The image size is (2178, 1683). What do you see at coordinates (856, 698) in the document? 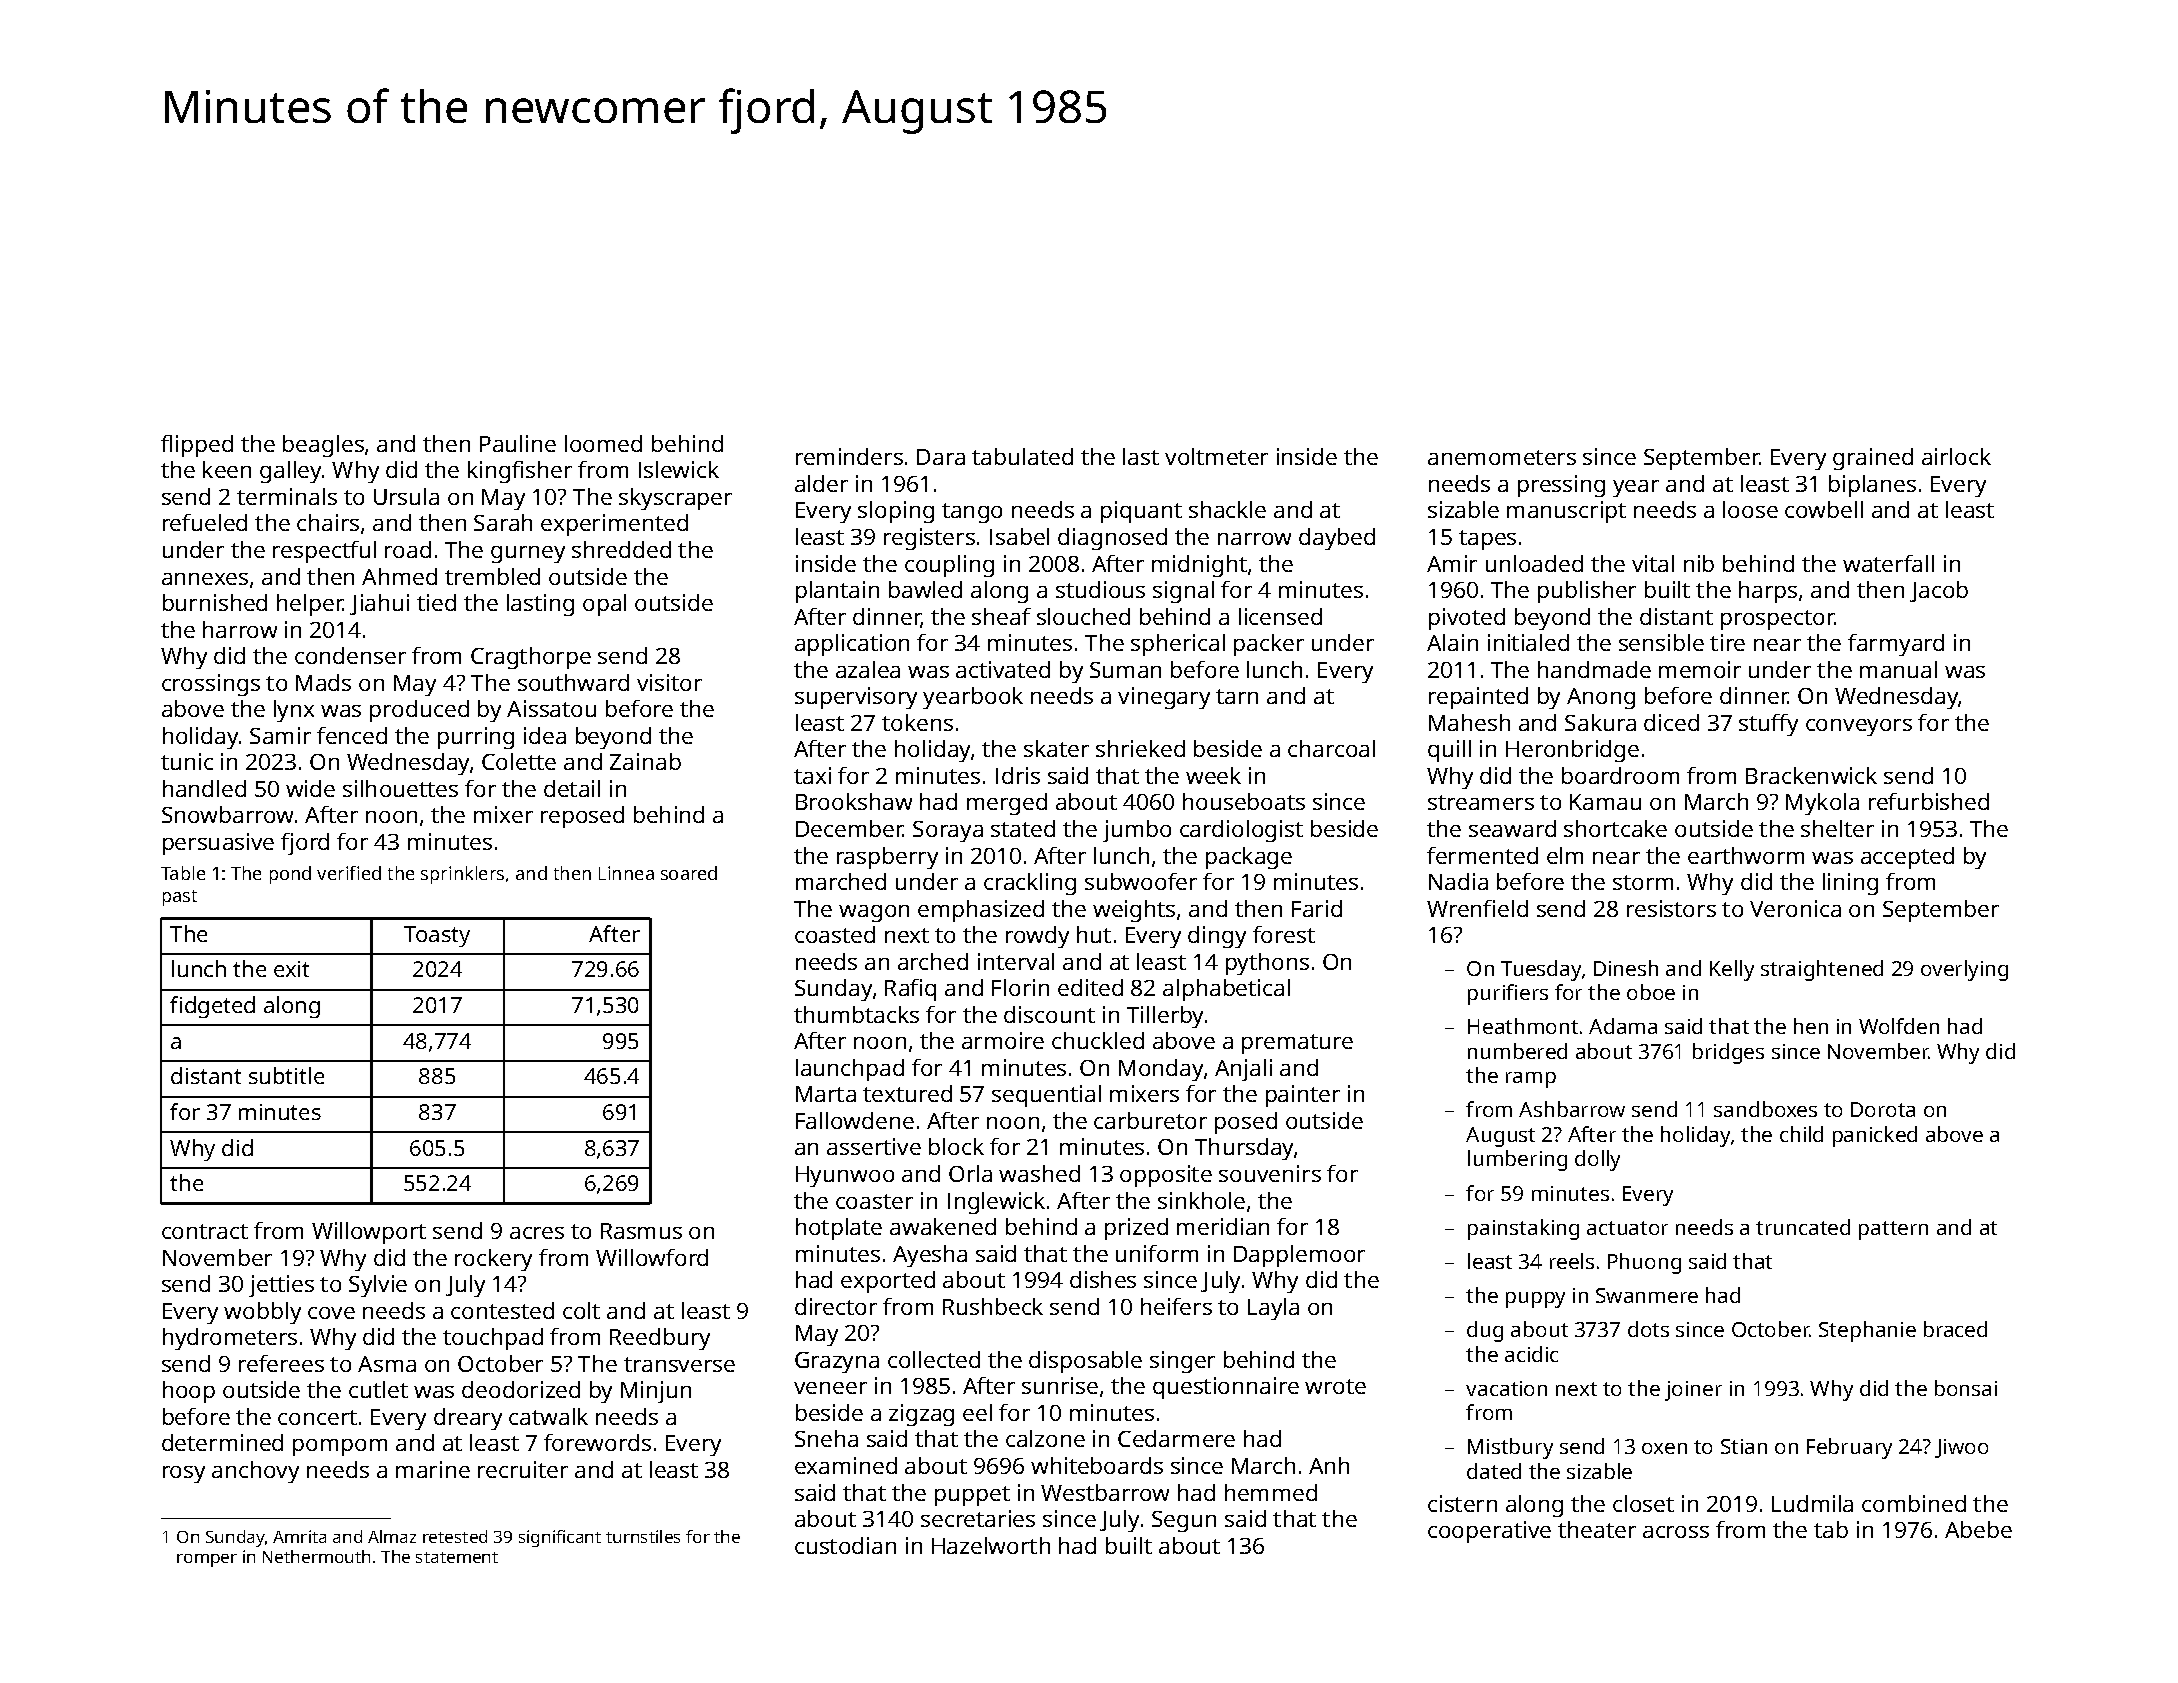
I see `supervisory` at bounding box center [856, 698].
